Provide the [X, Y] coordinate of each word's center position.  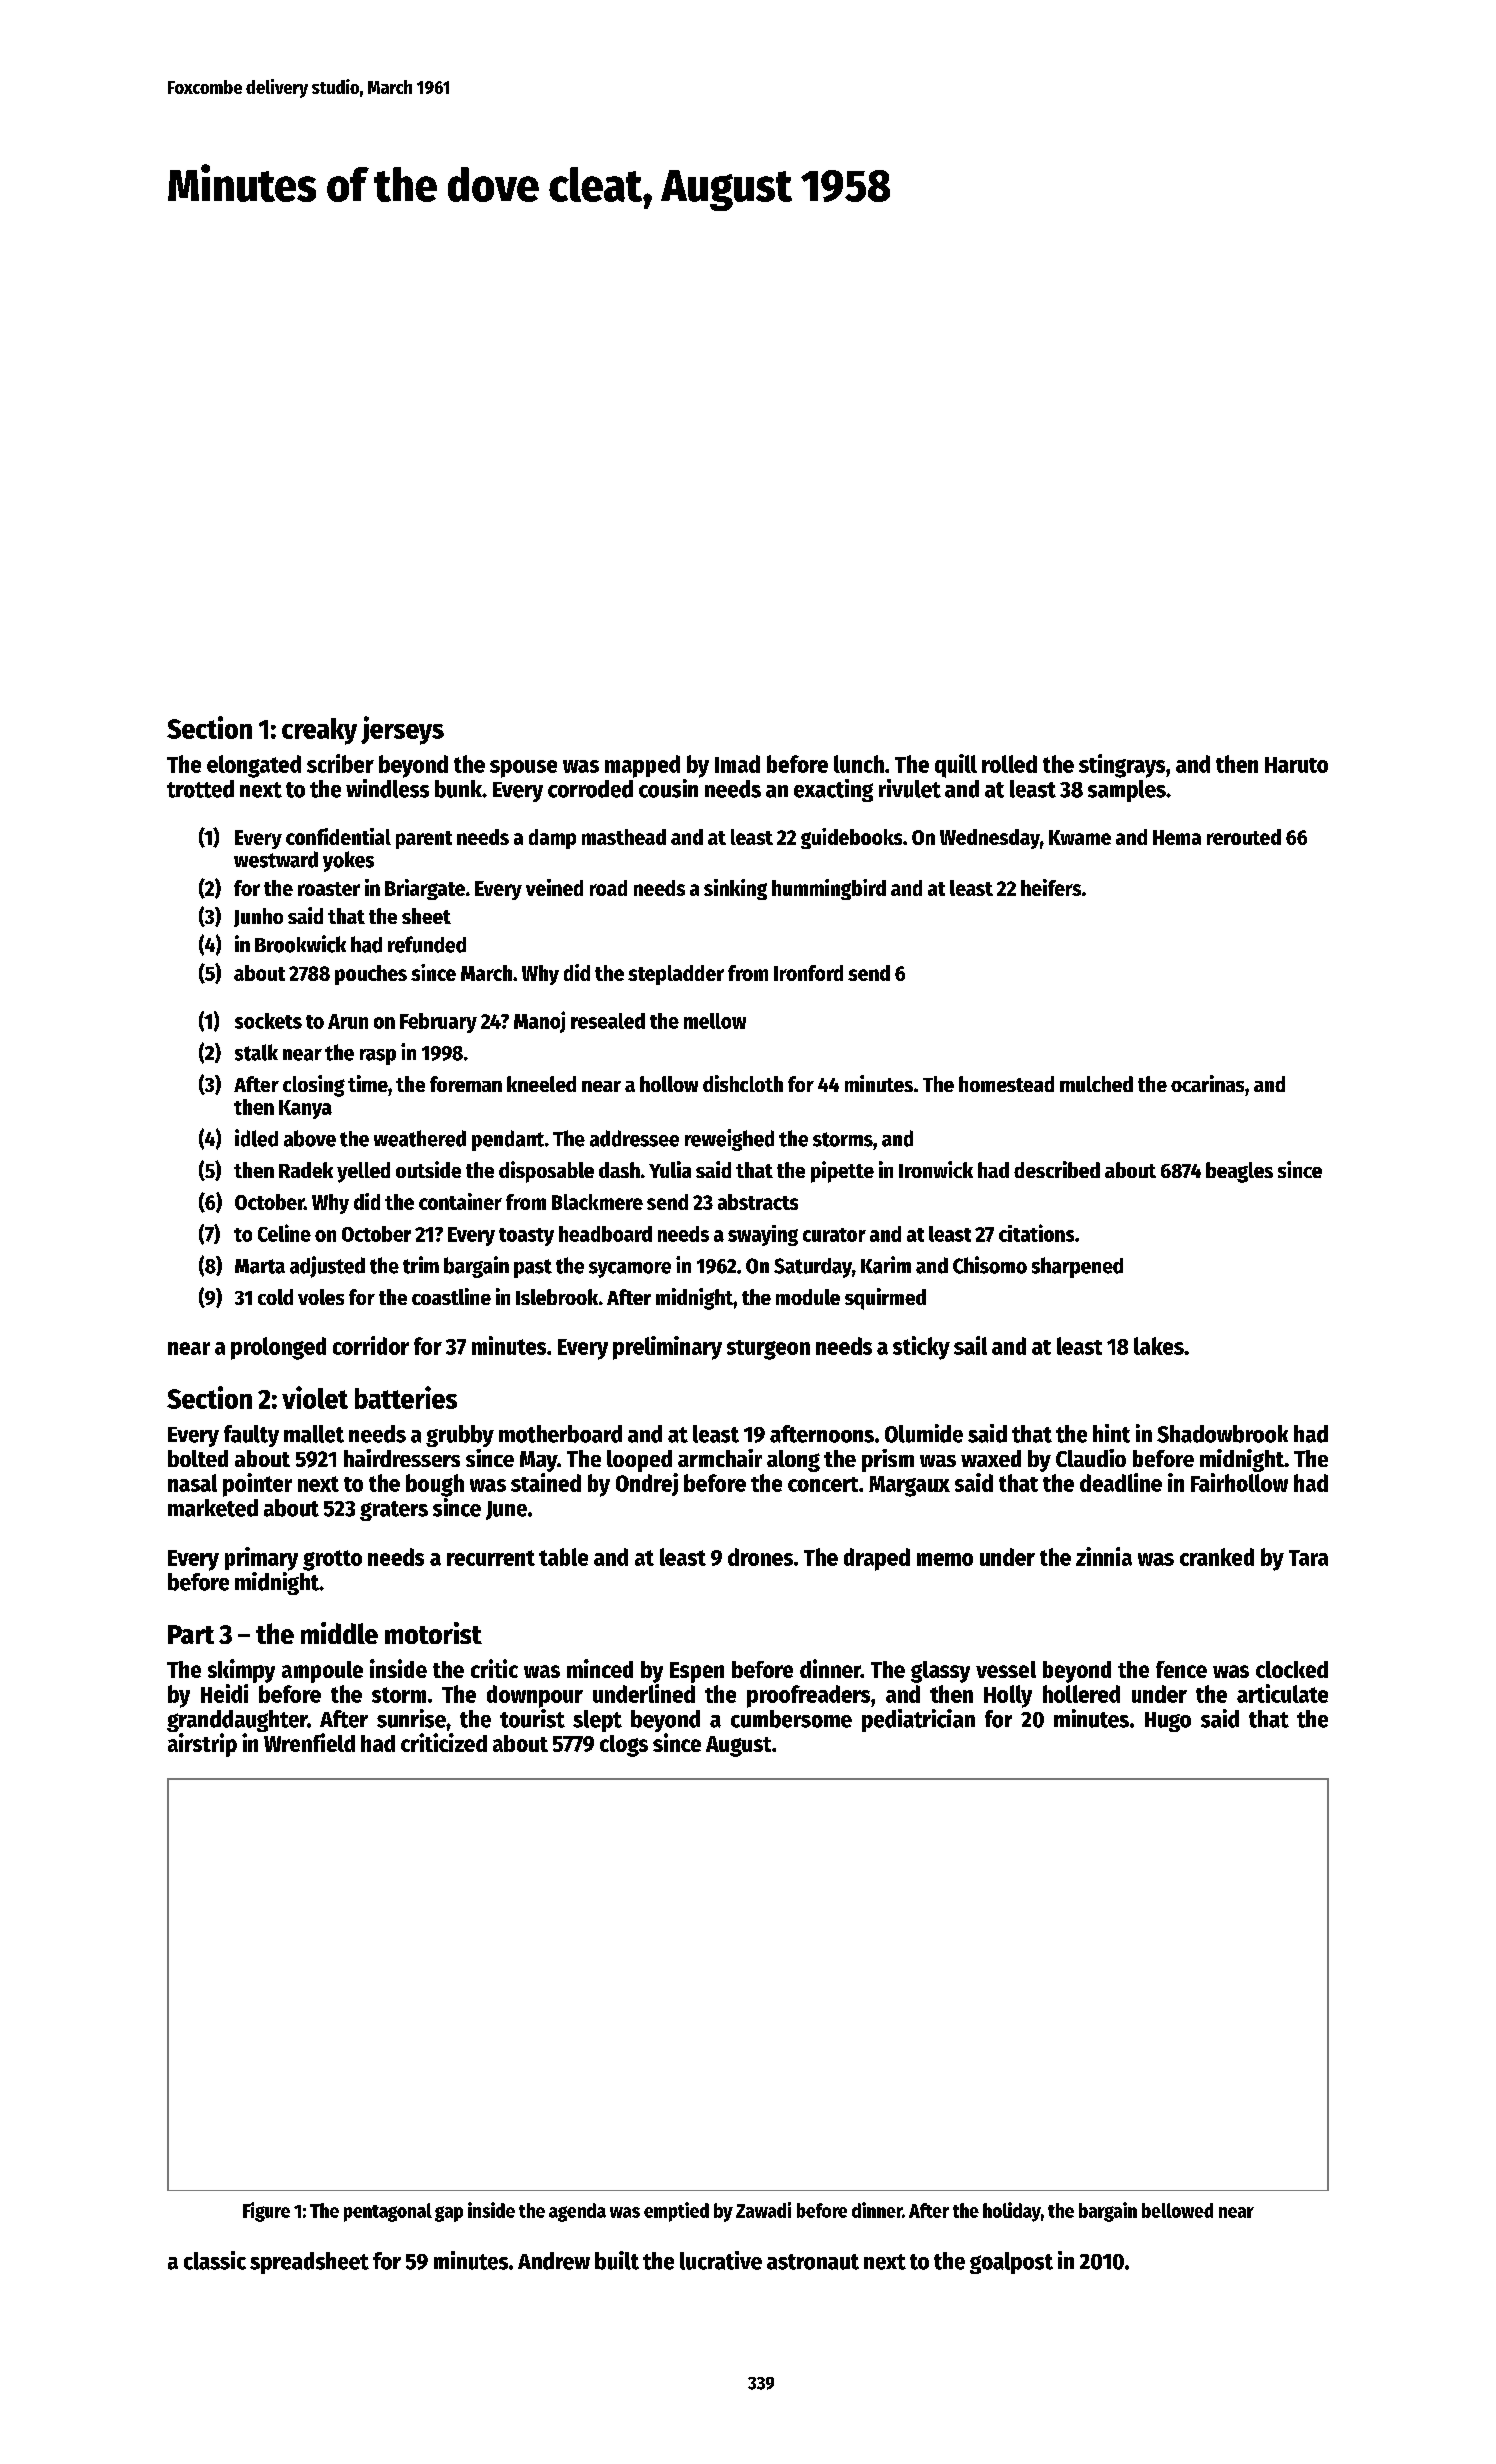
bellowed [1177, 2210]
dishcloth [743, 1083]
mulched [1096, 1084]
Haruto [1296, 765]
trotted [200, 789]
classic [215, 2260]
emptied [676, 2212]
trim [421, 1265]
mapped [642, 766]
